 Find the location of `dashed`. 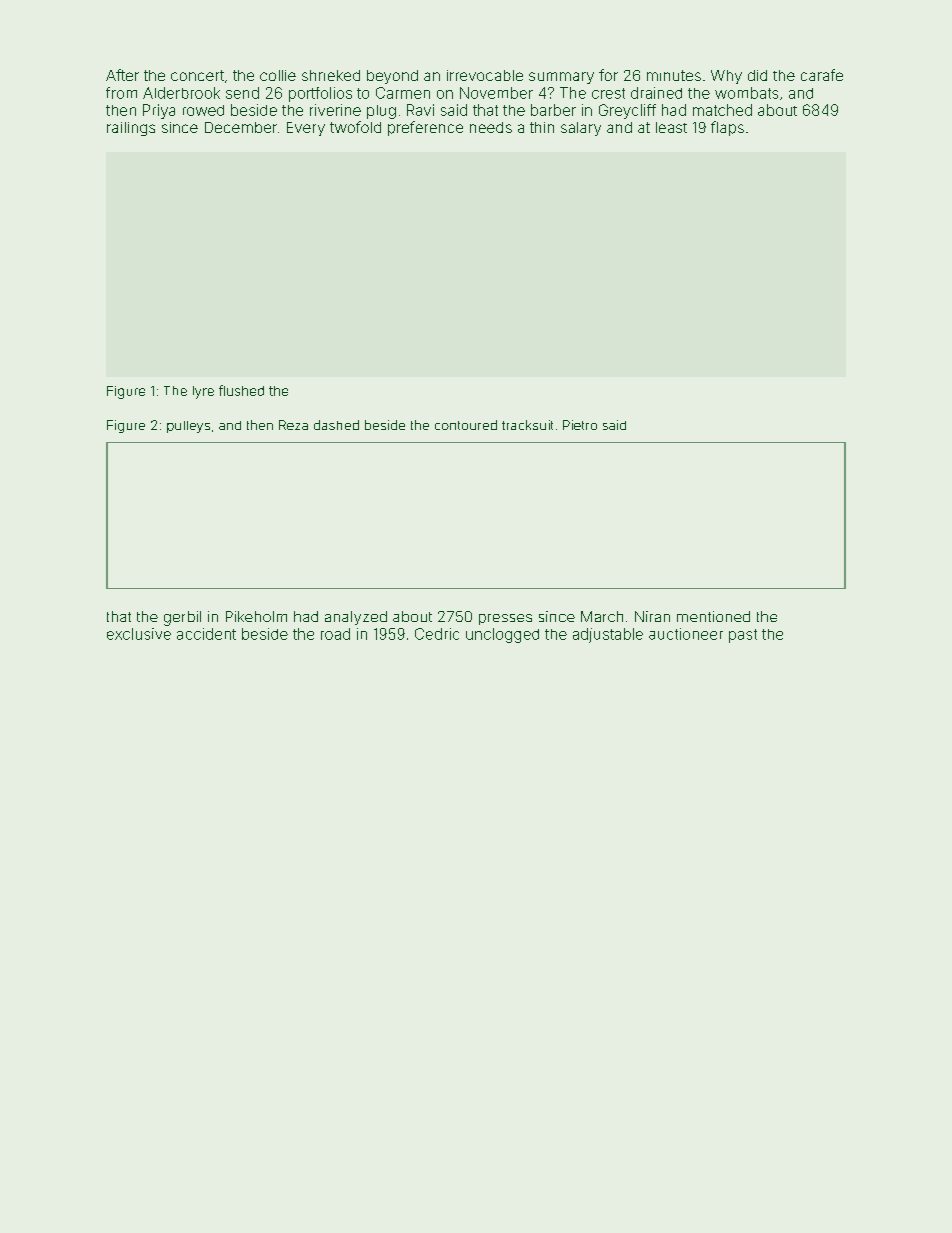

dashed is located at coordinates (336, 425).
